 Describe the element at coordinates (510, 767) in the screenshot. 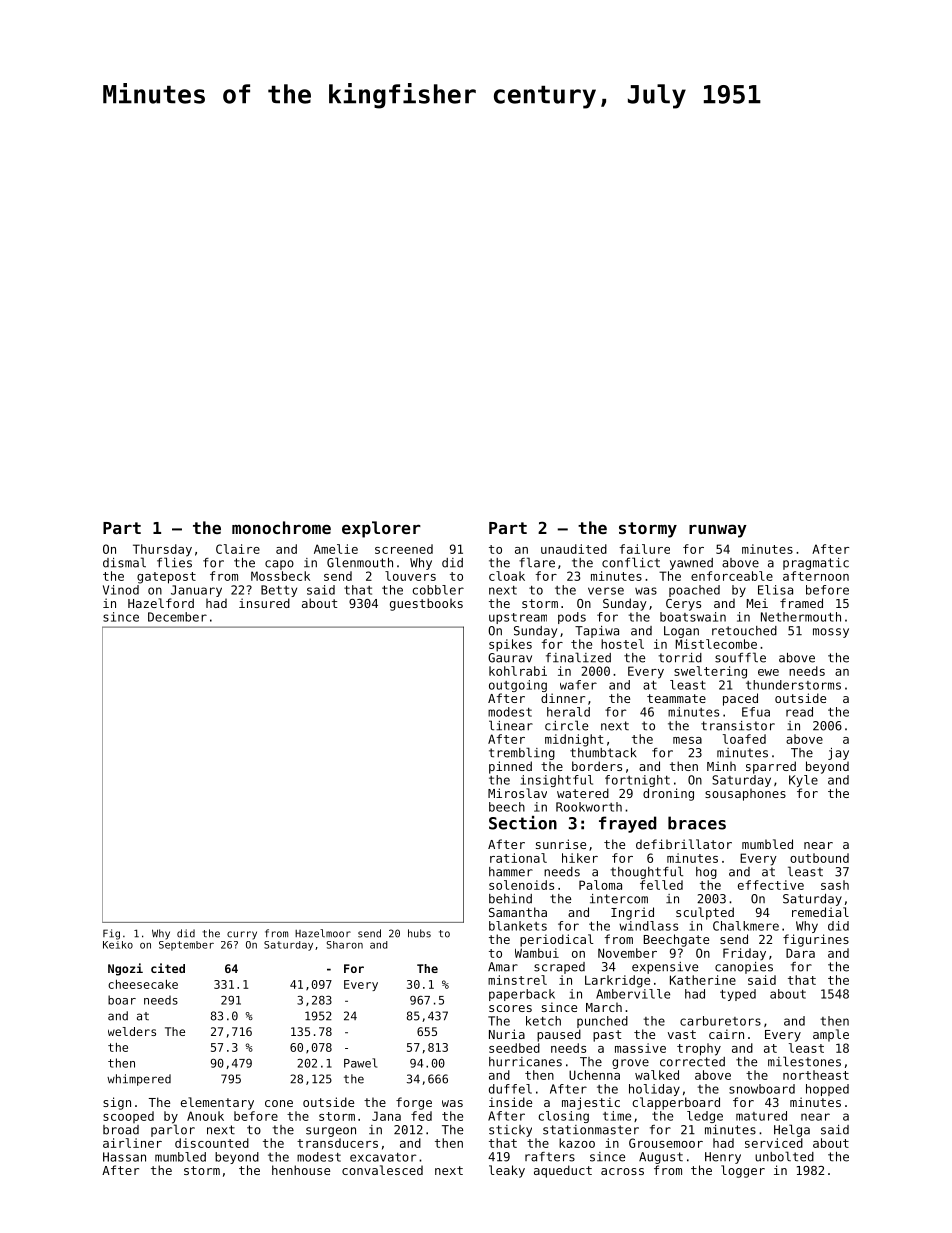

I see `pinned` at that location.
